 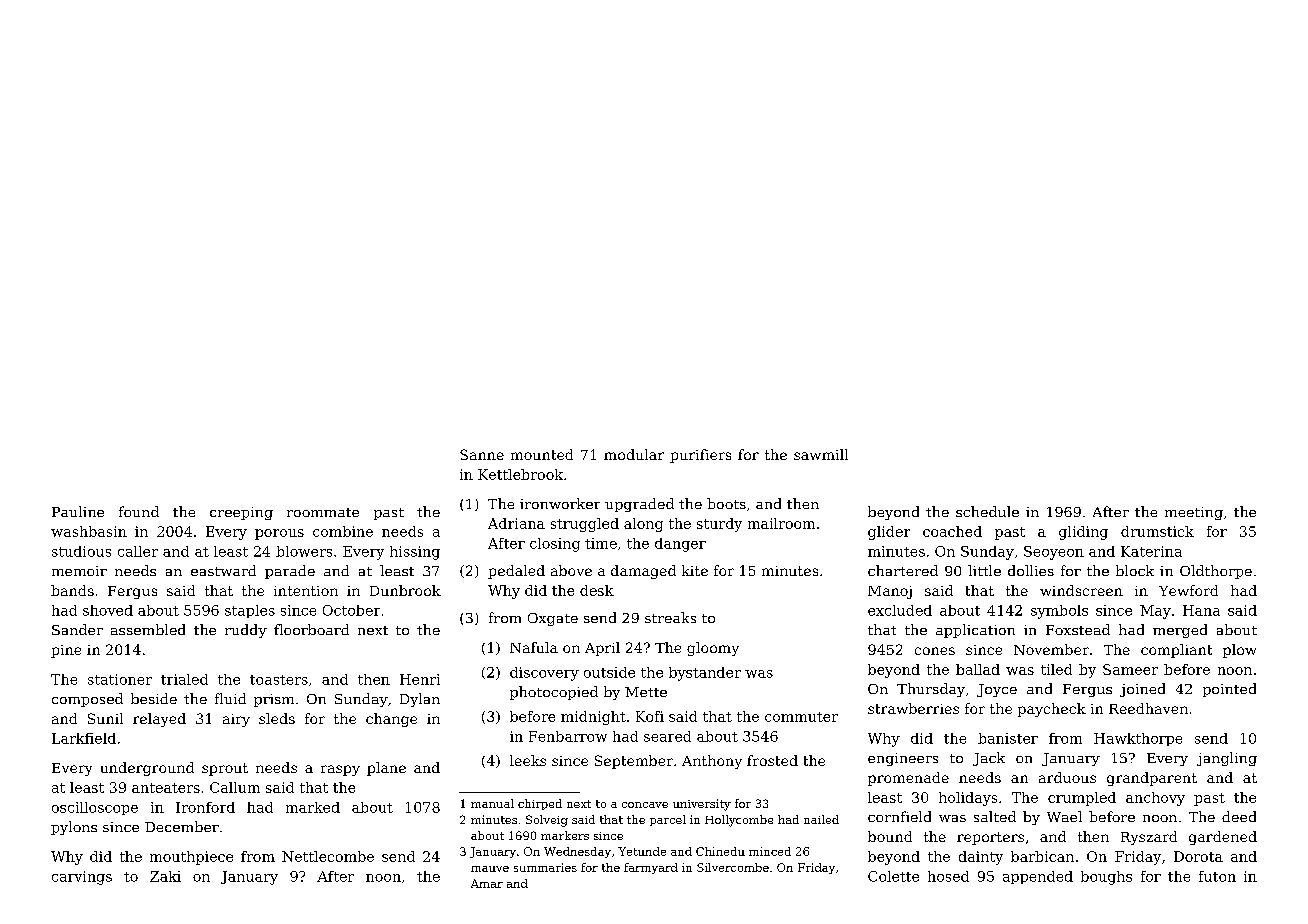 What do you see at coordinates (680, 545) in the page?
I see `danger` at bounding box center [680, 545].
